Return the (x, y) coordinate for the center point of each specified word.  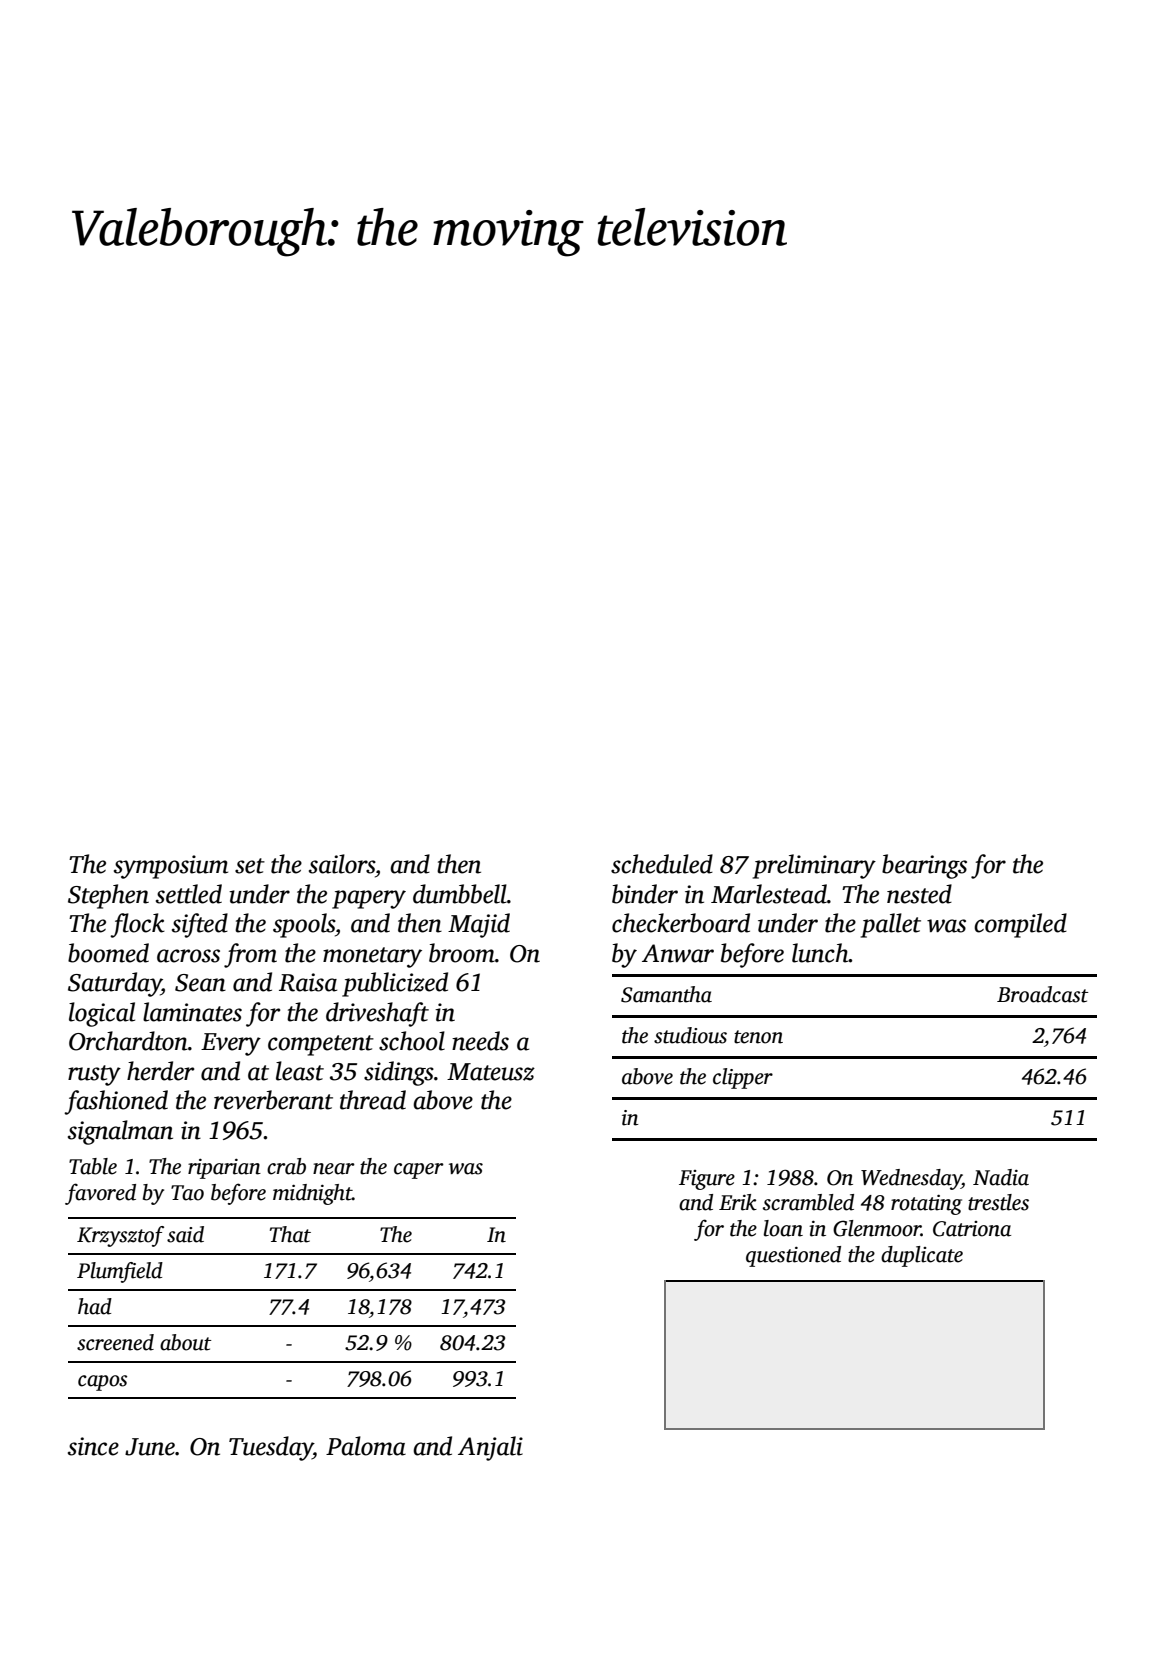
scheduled (662, 864)
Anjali (490, 1448)
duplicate (922, 1256)
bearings (924, 866)
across (188, 956)
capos (102, 1383)
